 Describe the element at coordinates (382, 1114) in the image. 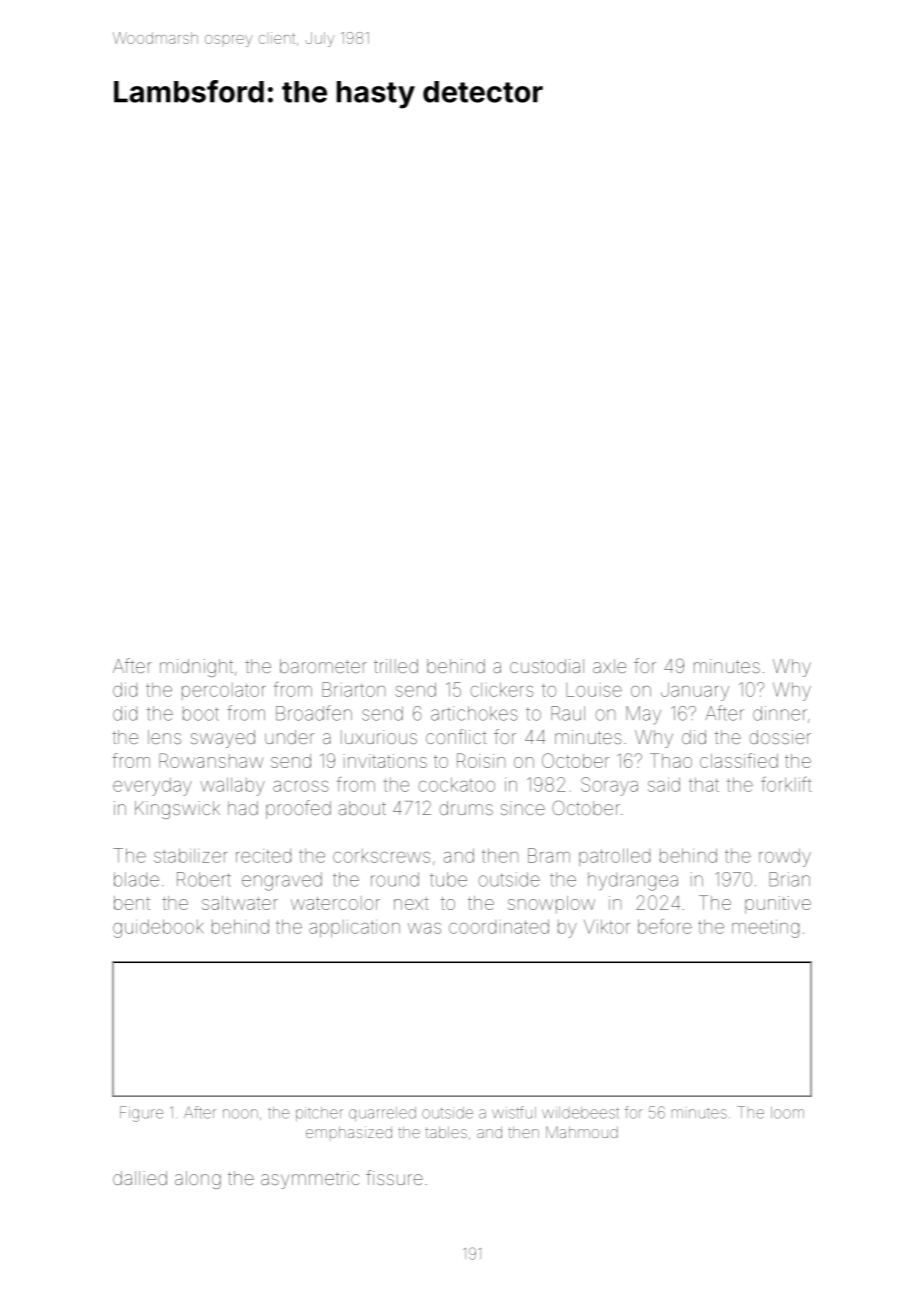

I see `quarreled` at that location.
